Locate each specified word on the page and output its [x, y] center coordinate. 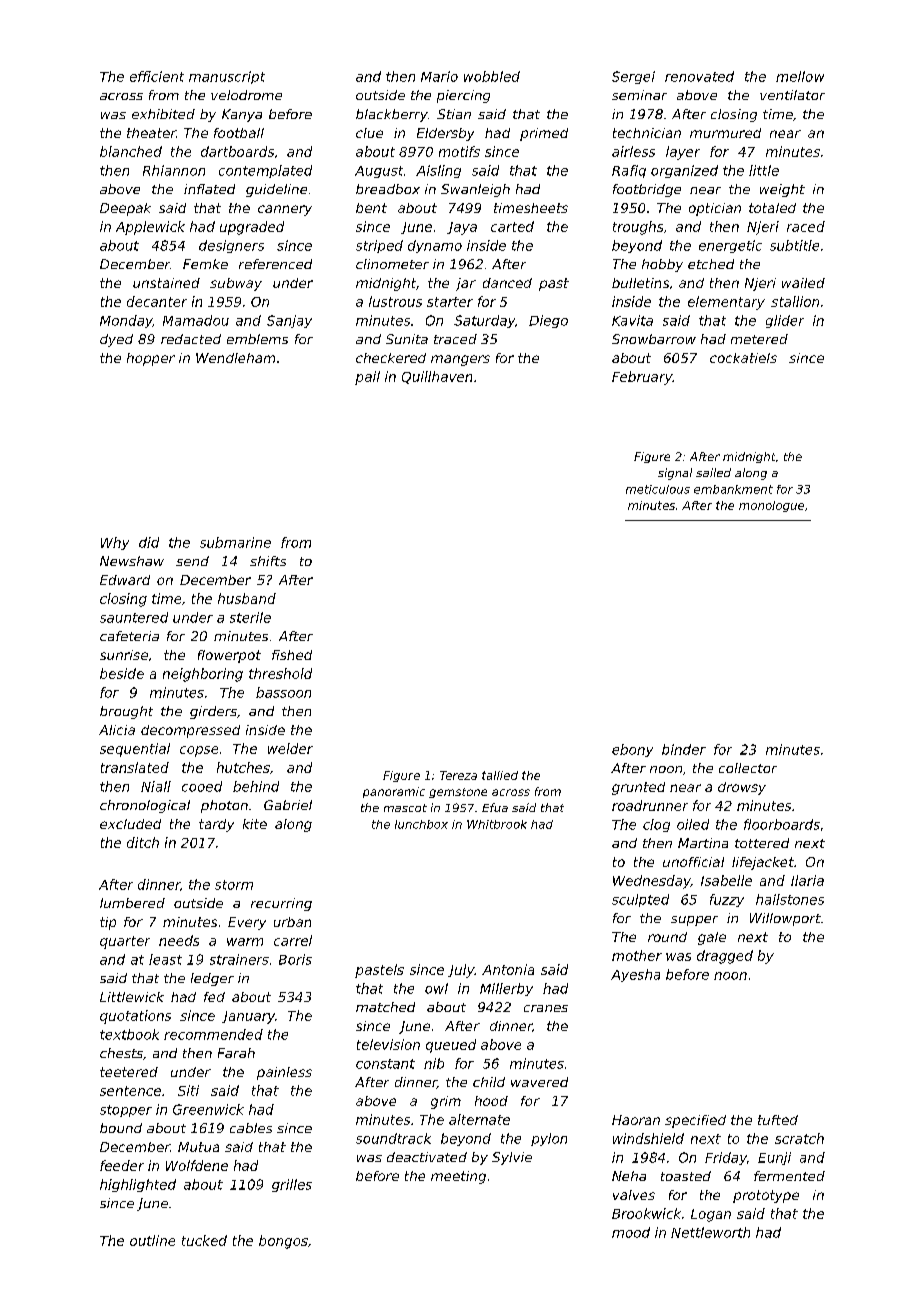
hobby [662, 265]
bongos [283, 1242]
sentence [130, 1091]
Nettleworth [710, 1232]
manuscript [227, 77]
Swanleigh [475, 190]
